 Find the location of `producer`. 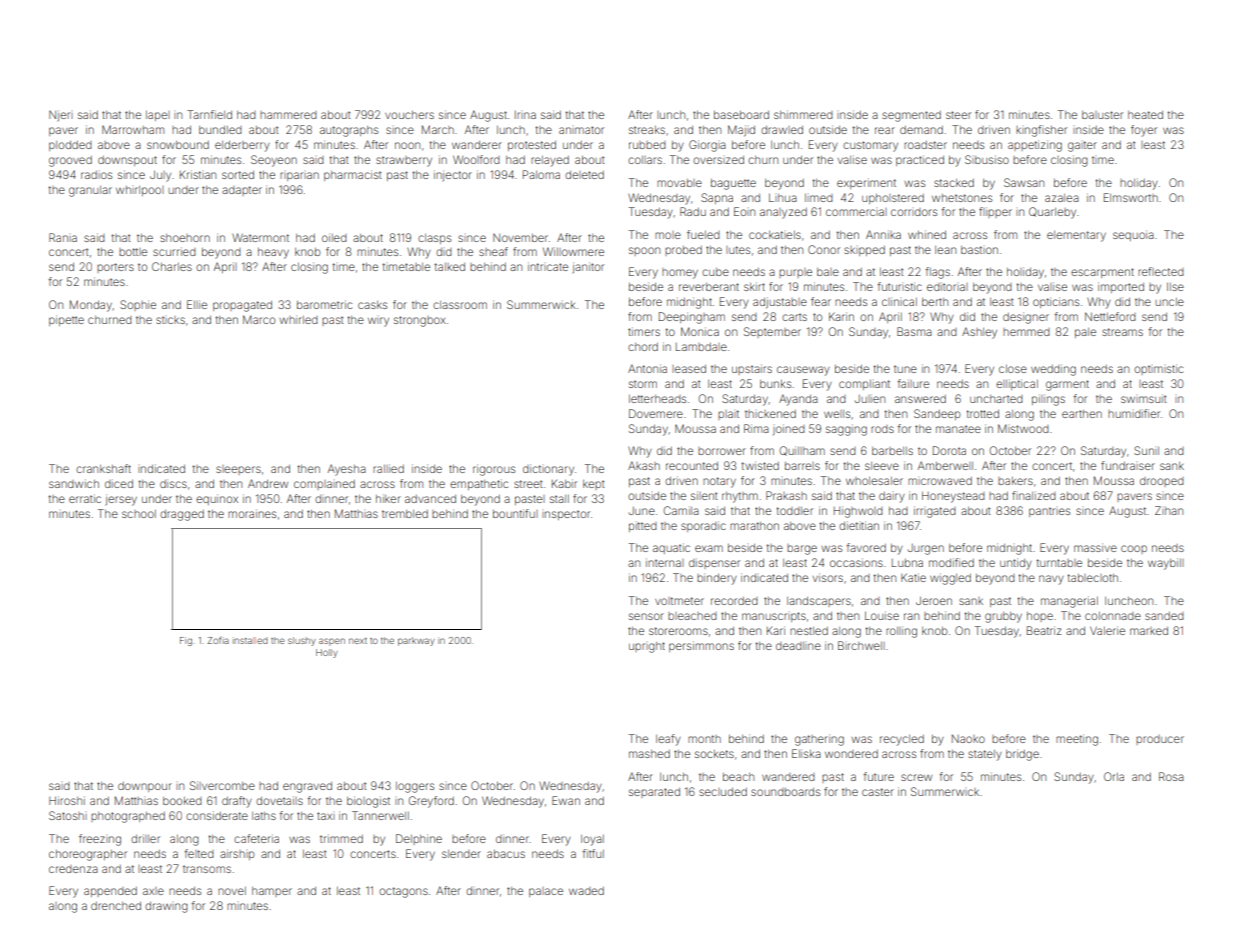

producer is located at coordinates (1160, 740).
